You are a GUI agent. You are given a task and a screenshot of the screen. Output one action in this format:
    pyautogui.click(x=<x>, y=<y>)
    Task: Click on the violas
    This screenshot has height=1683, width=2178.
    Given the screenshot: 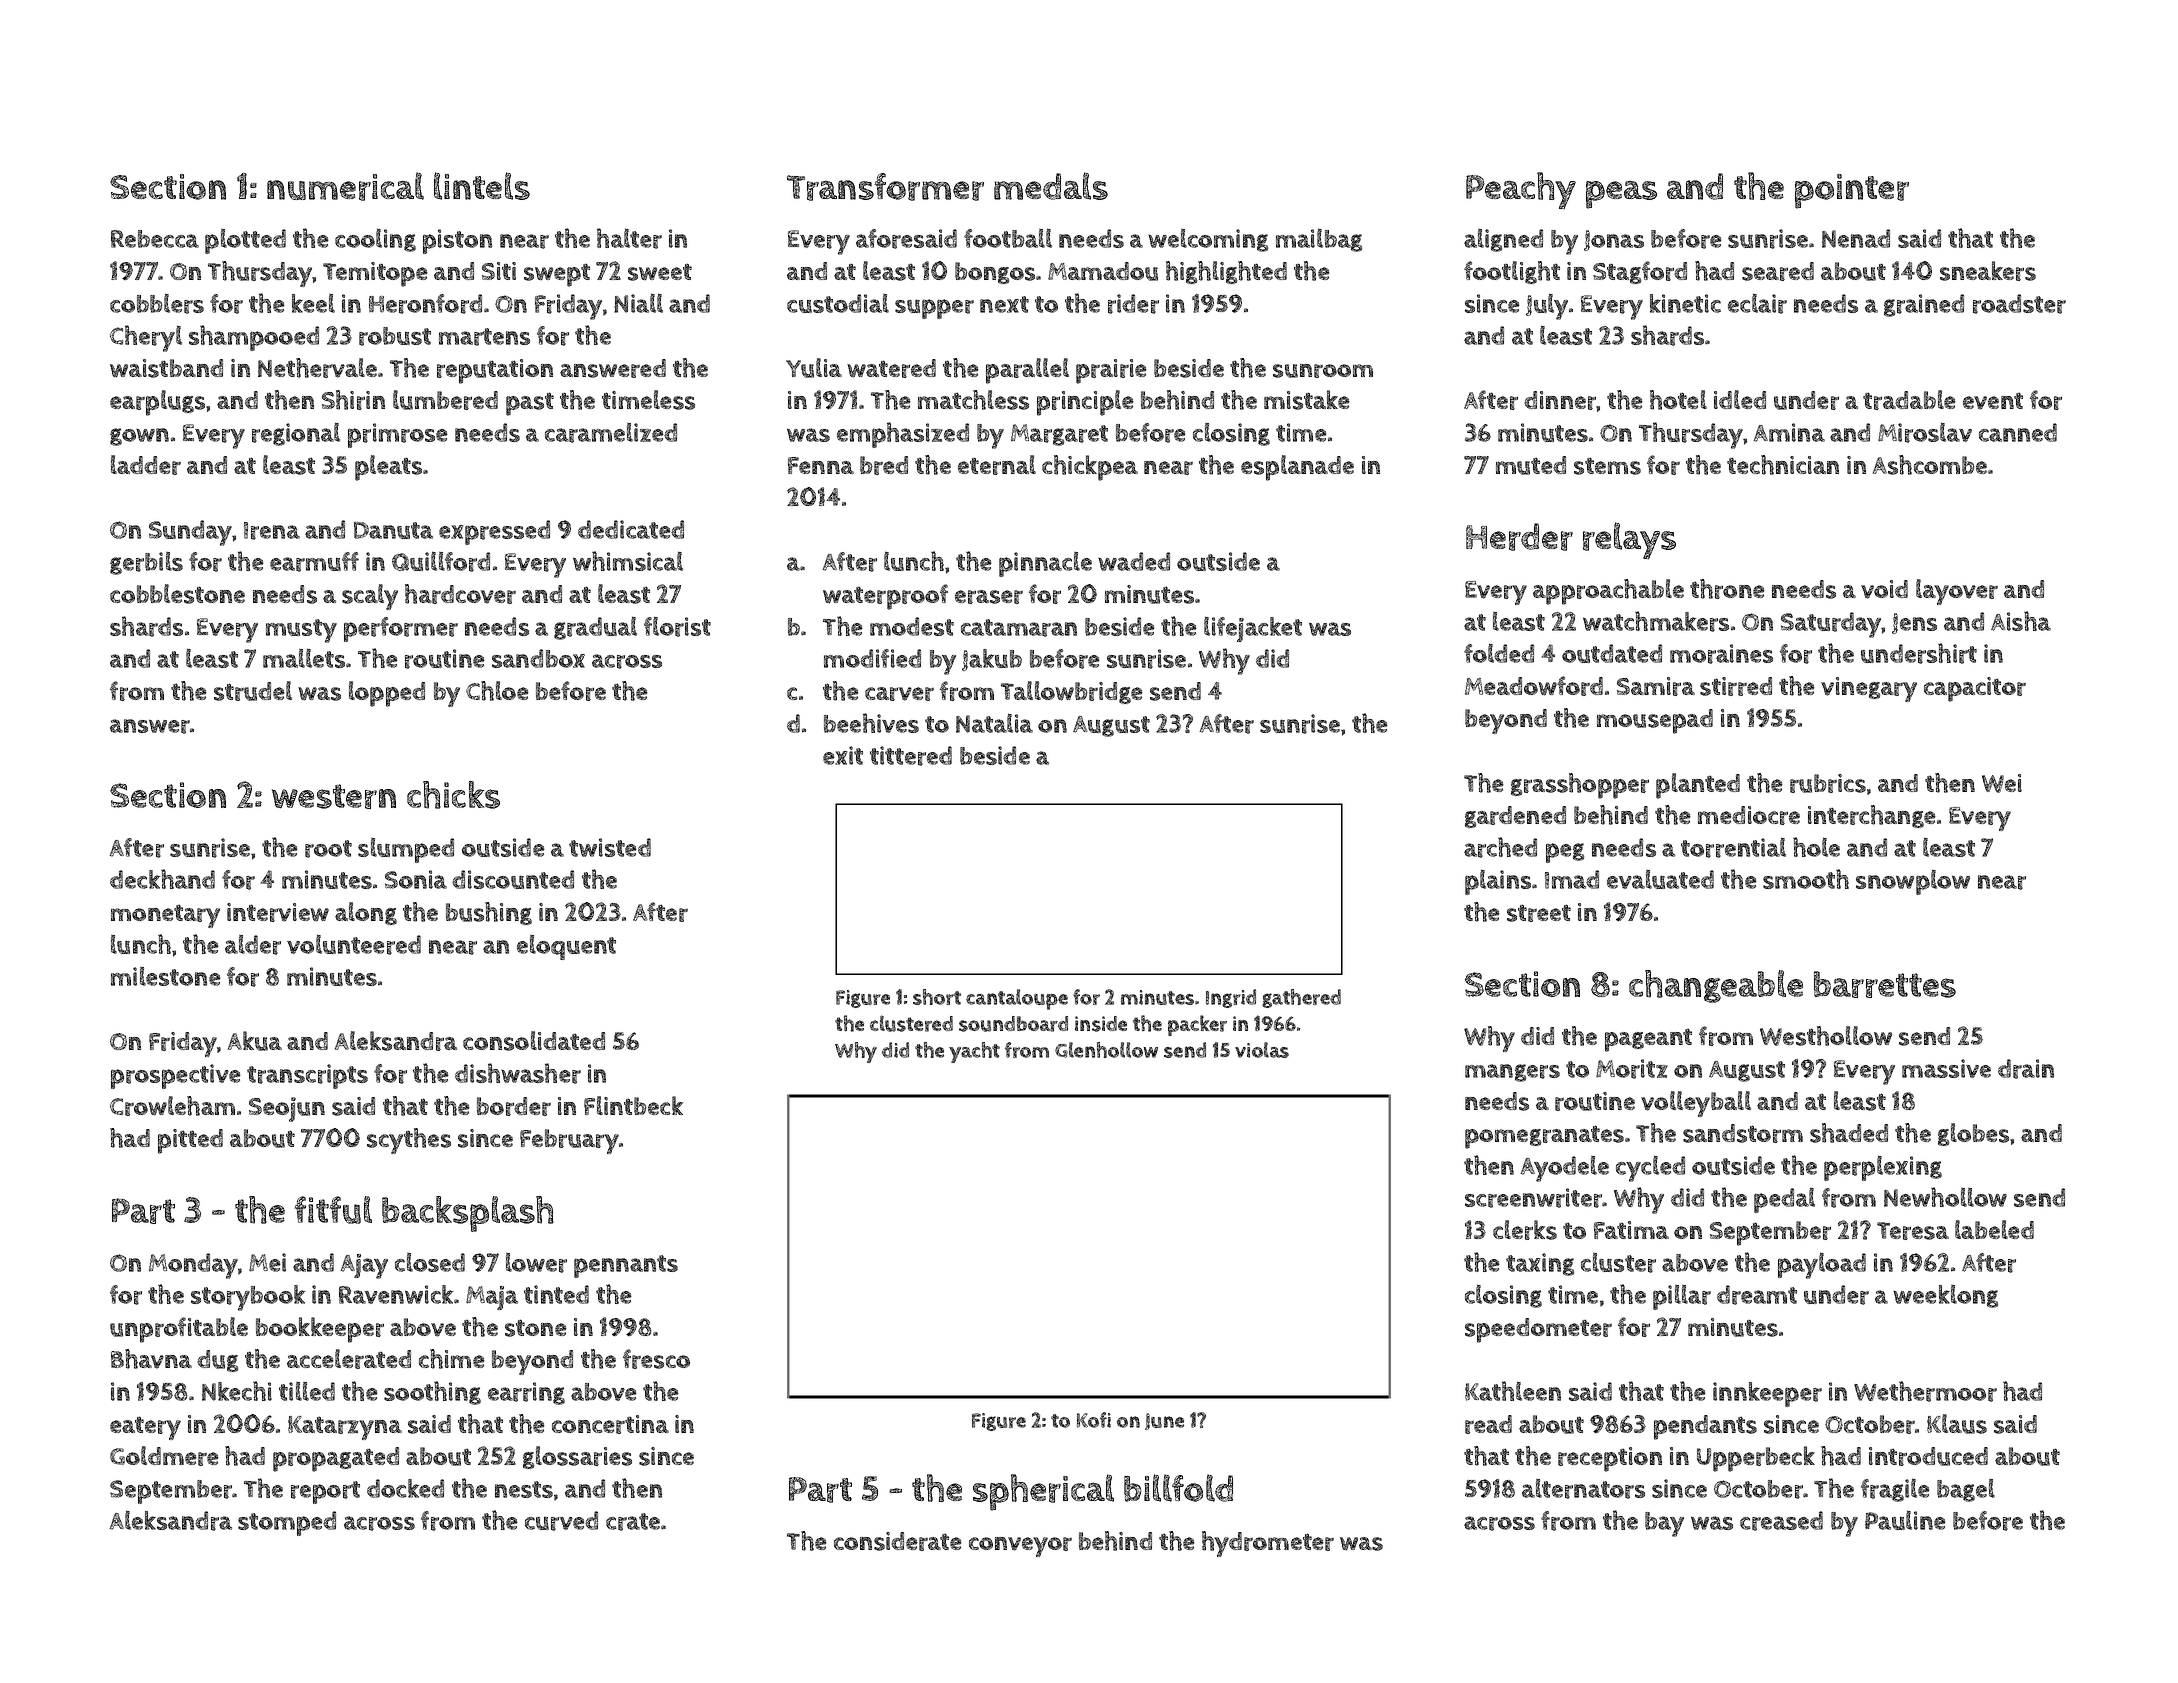 What is the action you would take?
    pyautogui.click(x=1262, y=1050)
